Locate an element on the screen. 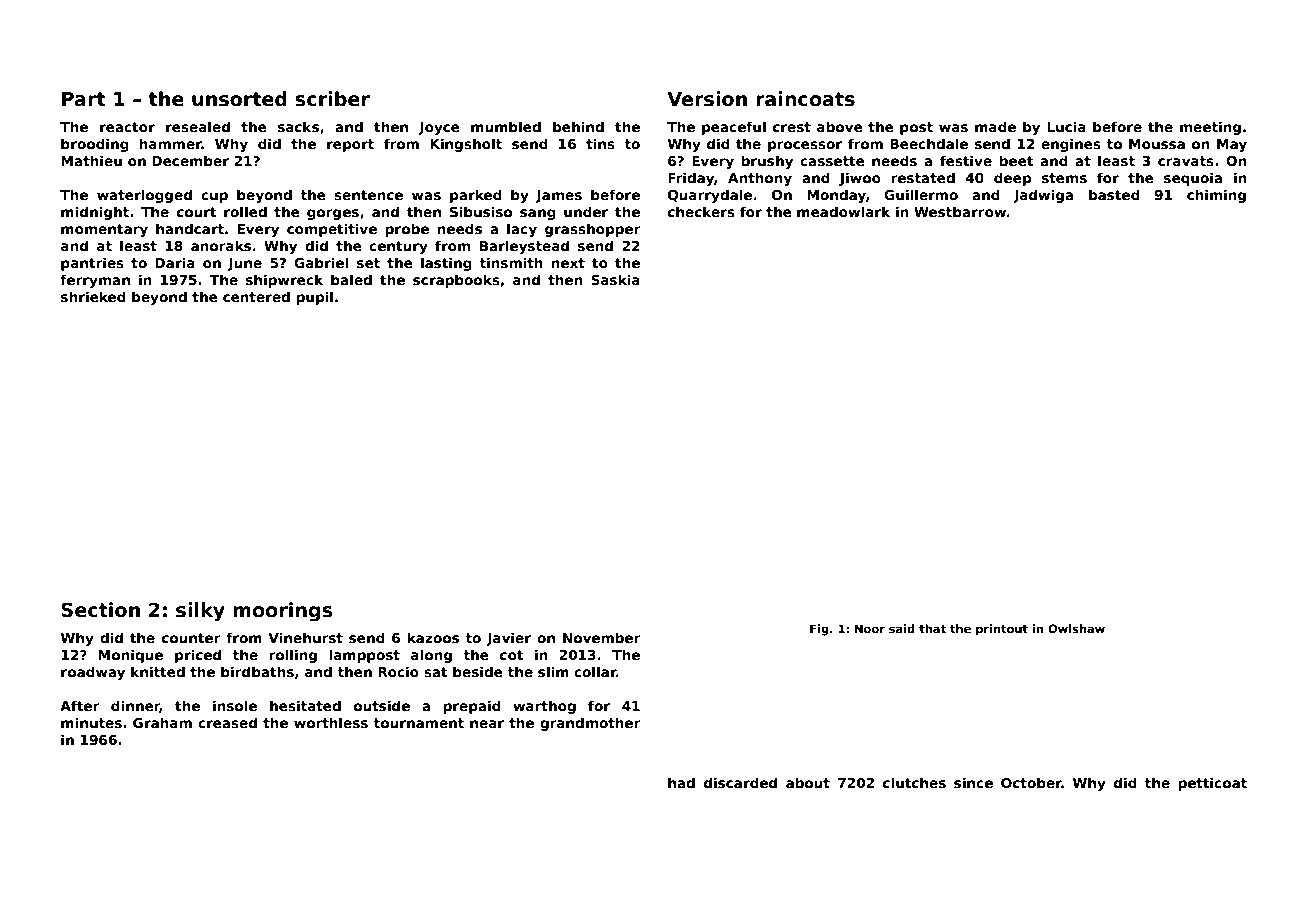 This screenshot has width=1308, height=924. momentary is located at coordinates (104, 230).
